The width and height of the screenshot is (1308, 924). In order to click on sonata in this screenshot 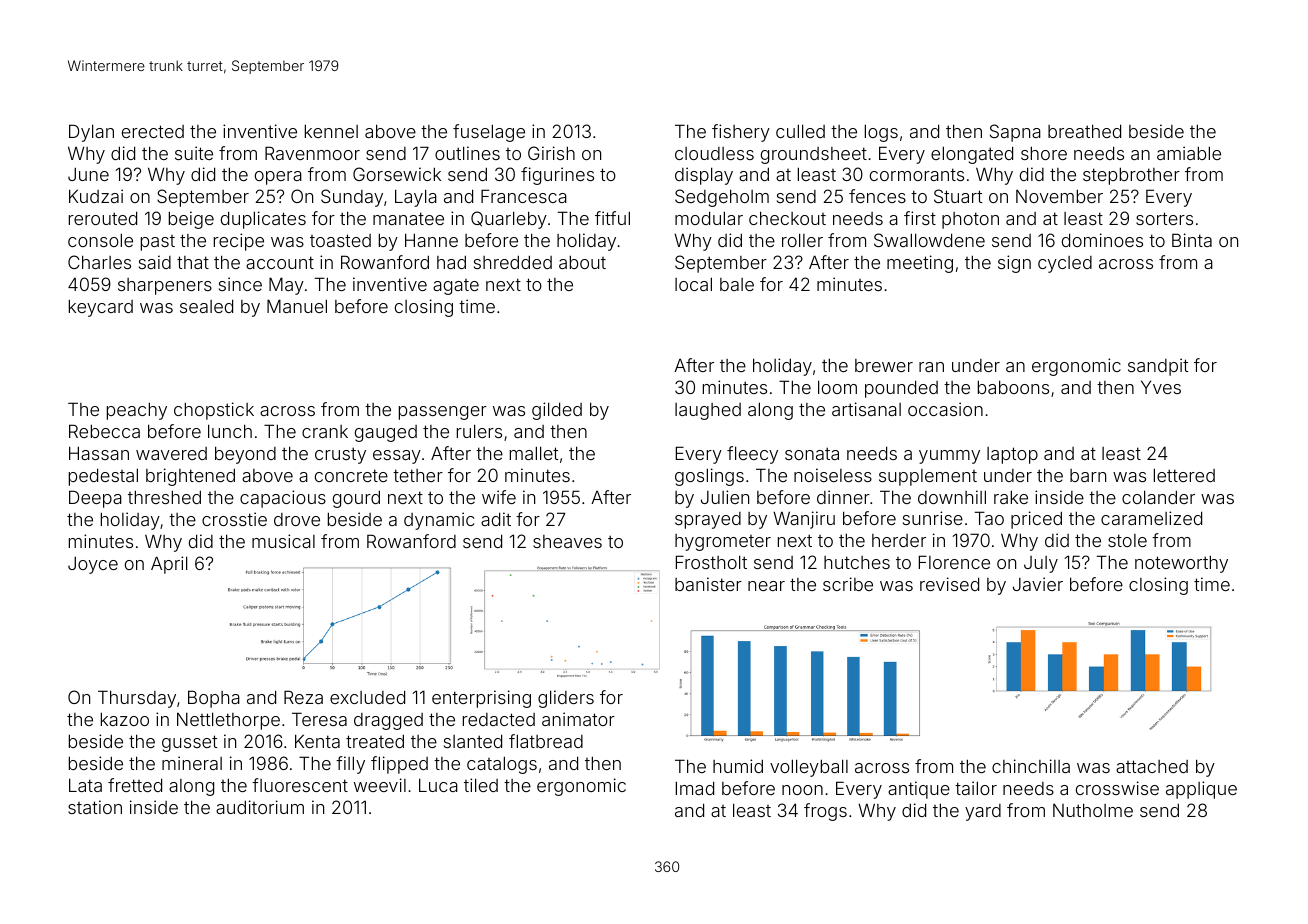, I will do `click(812, 453)`.
